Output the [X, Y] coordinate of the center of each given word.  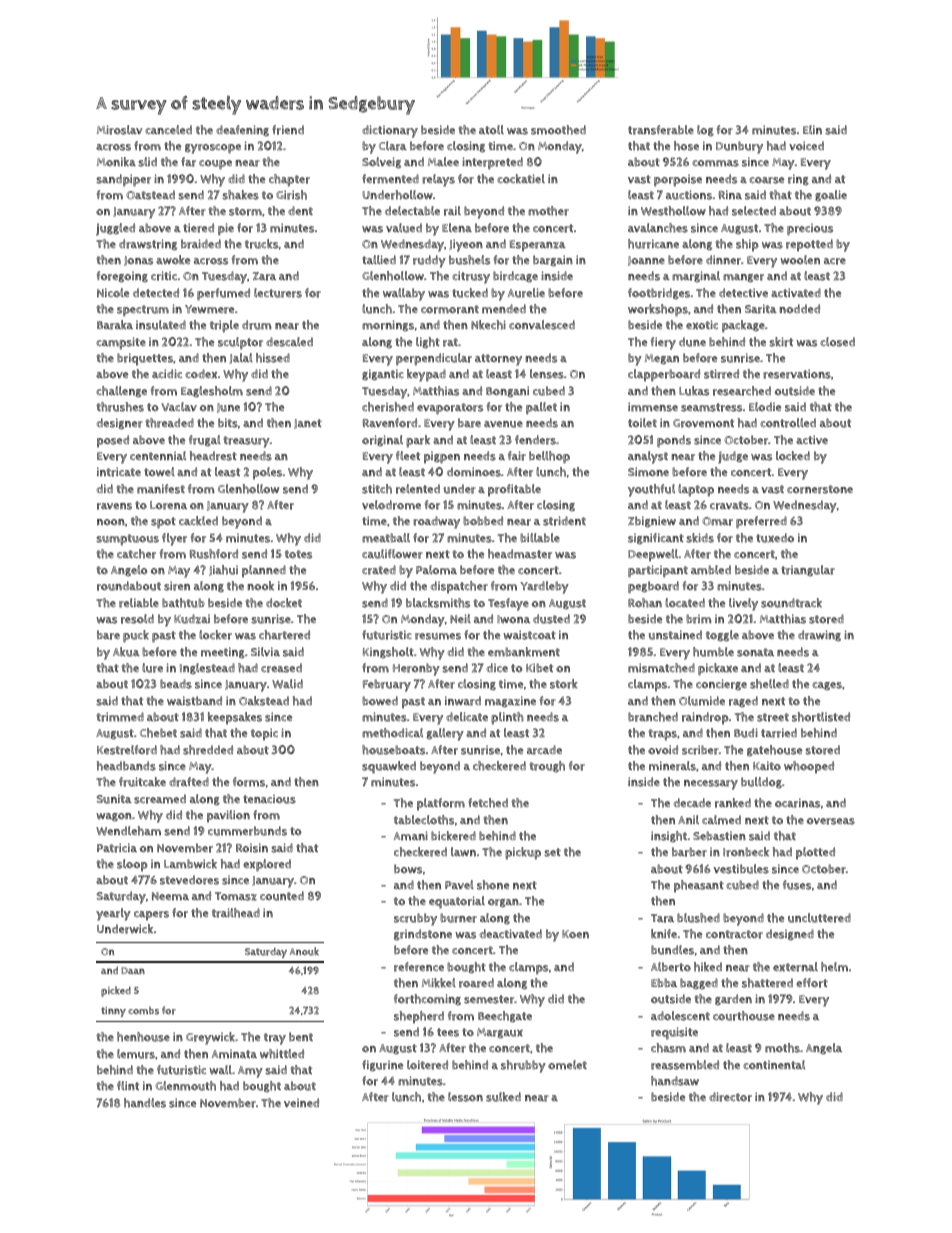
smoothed [558, 130]
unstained [675, 635]
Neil [460, 619]
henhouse [143, 1037]
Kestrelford [127, 750]
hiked [708, 967]
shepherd [419, 1017]
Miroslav [119, 130]
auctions [689, 195]
